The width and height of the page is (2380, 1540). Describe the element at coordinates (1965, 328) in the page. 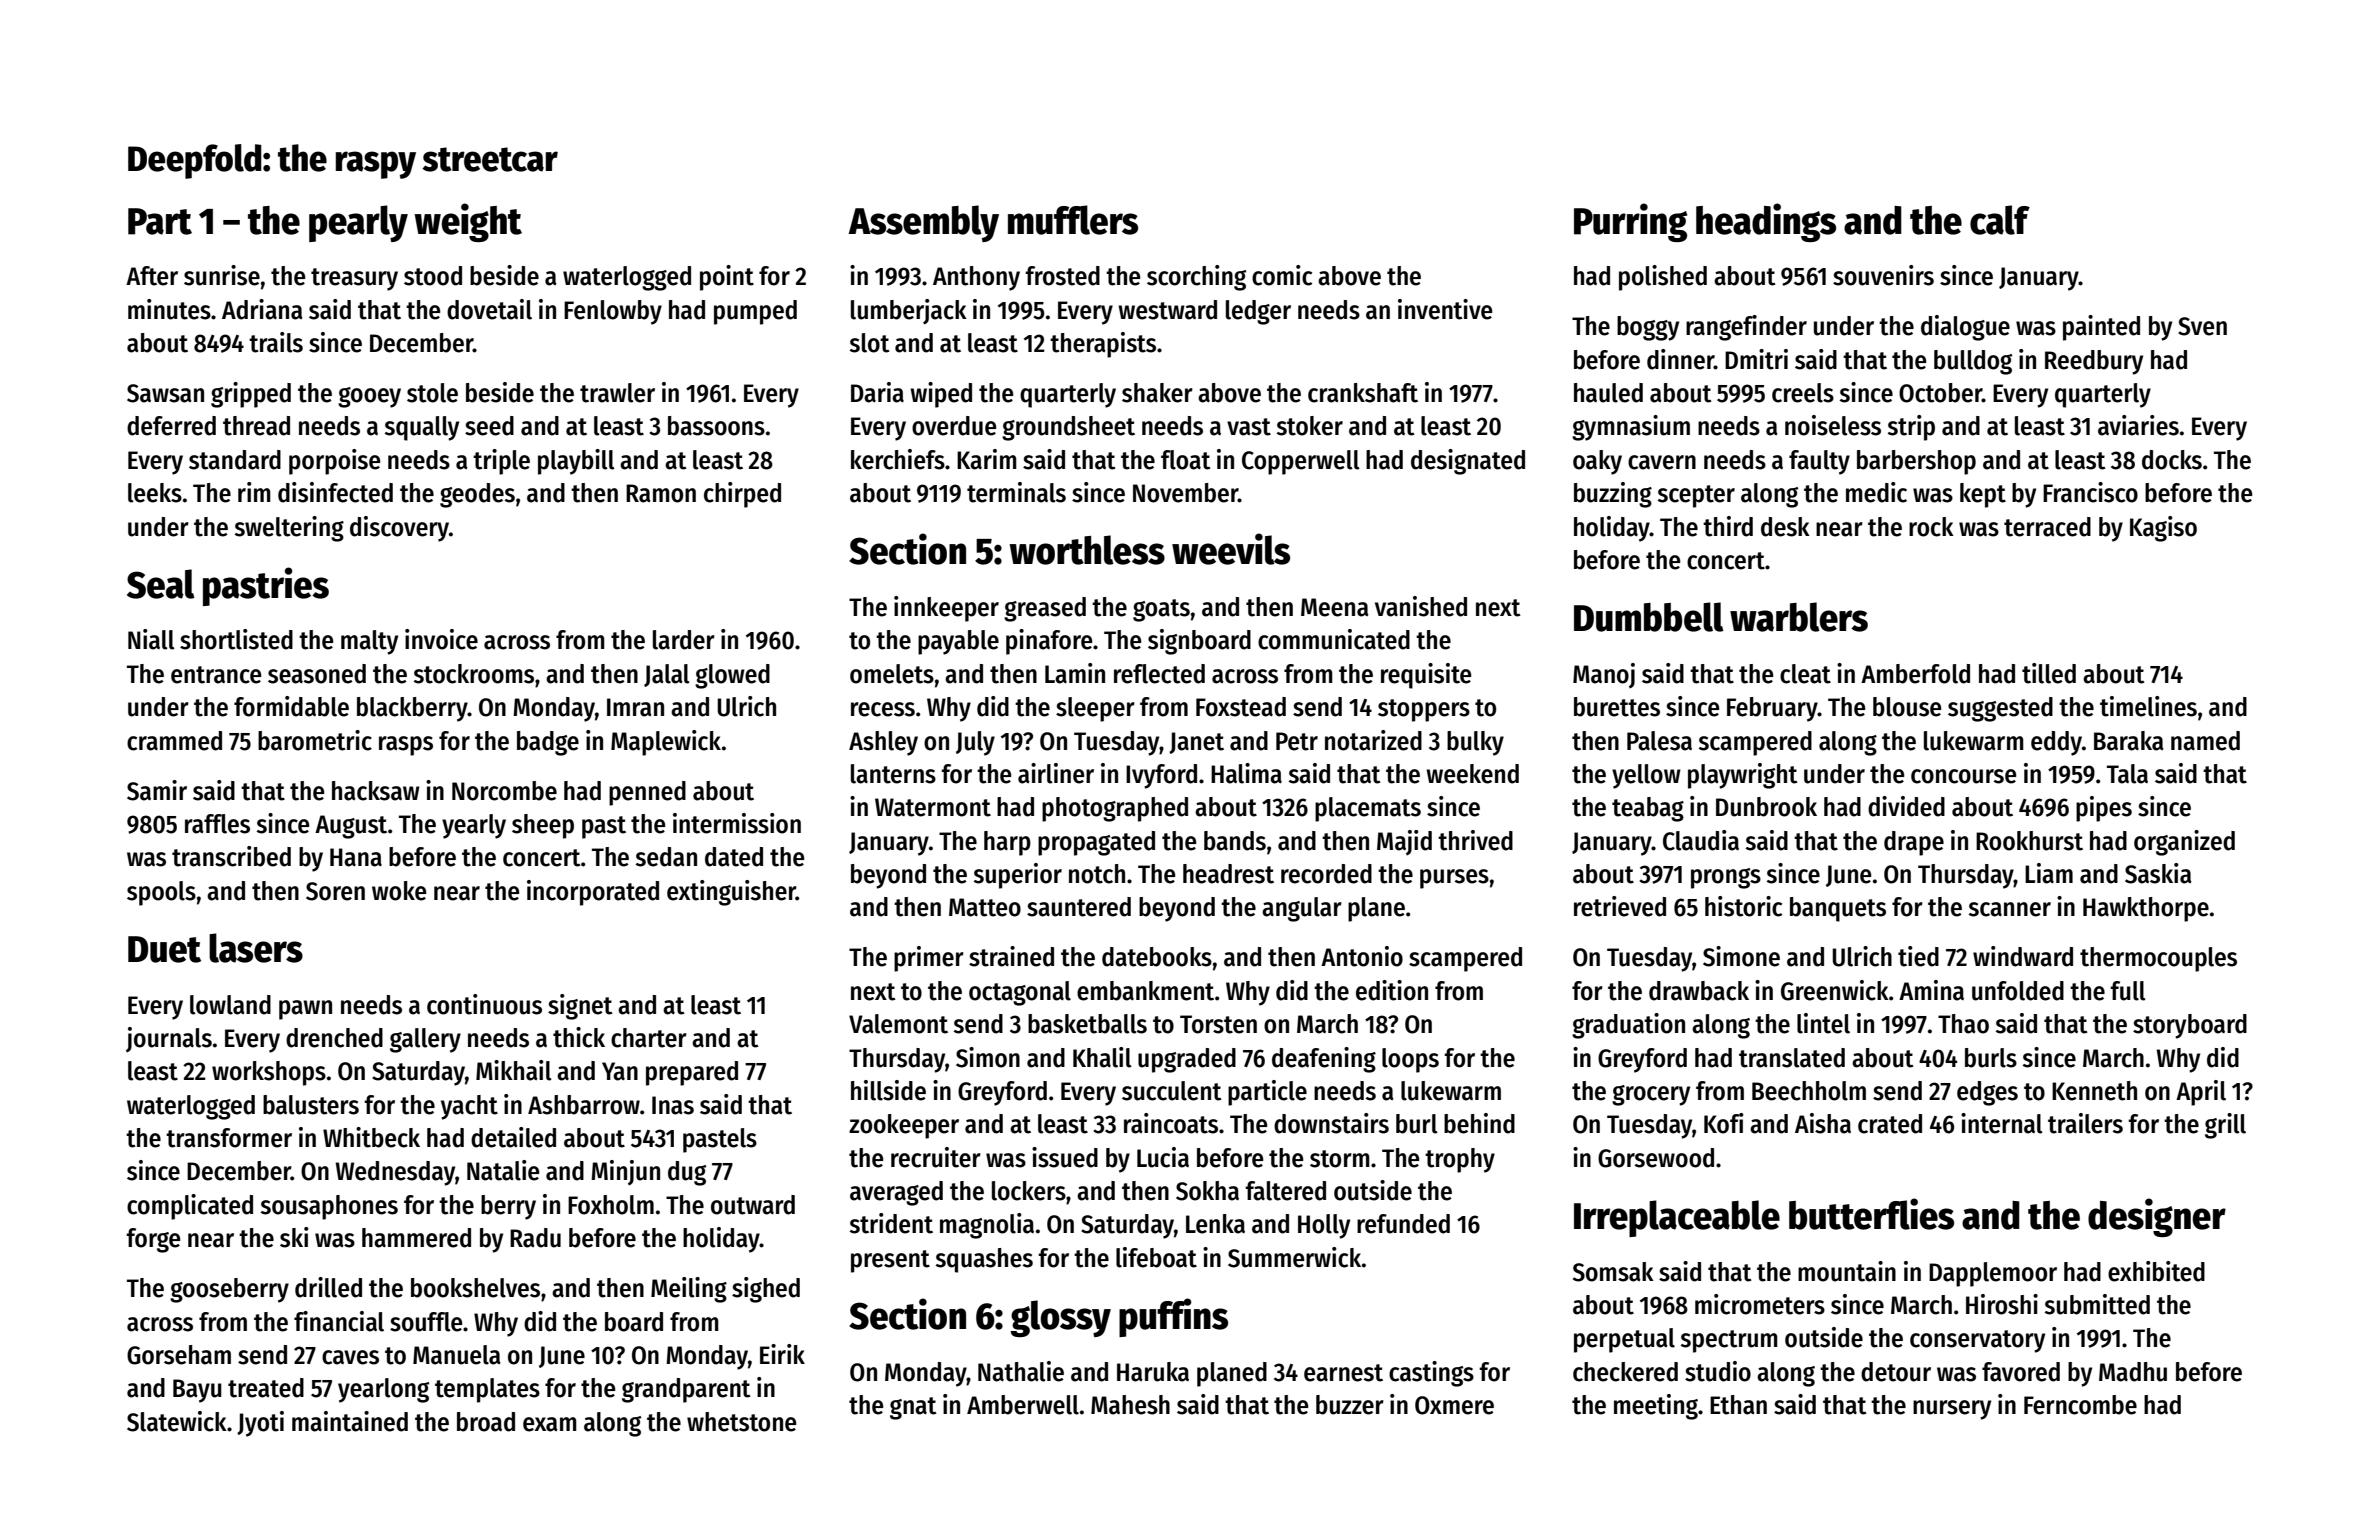

I see `dialogue` at that location.
